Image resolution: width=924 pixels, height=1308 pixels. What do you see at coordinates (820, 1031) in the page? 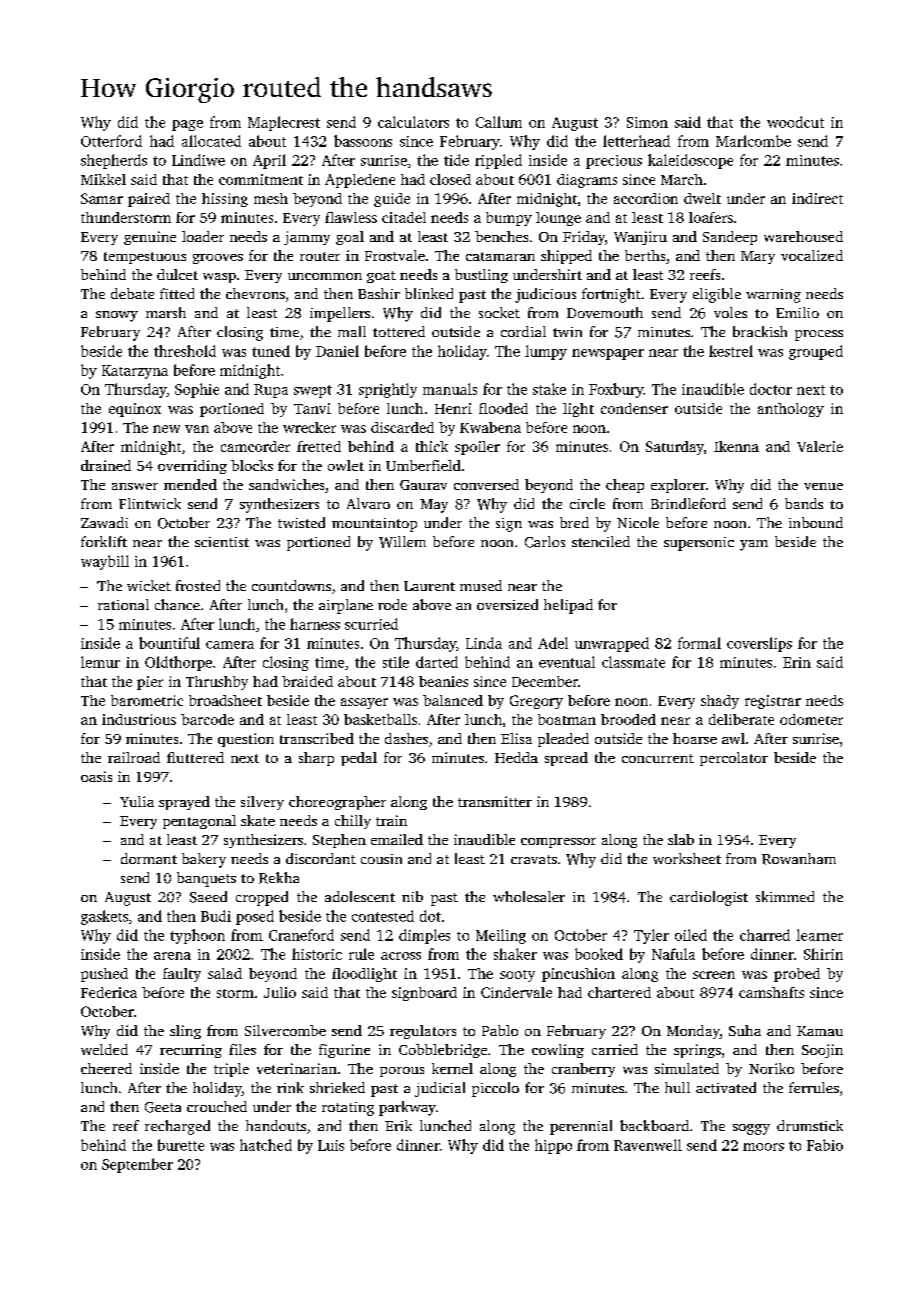
I see `Kamau` at bounding box center [820, 1031].
